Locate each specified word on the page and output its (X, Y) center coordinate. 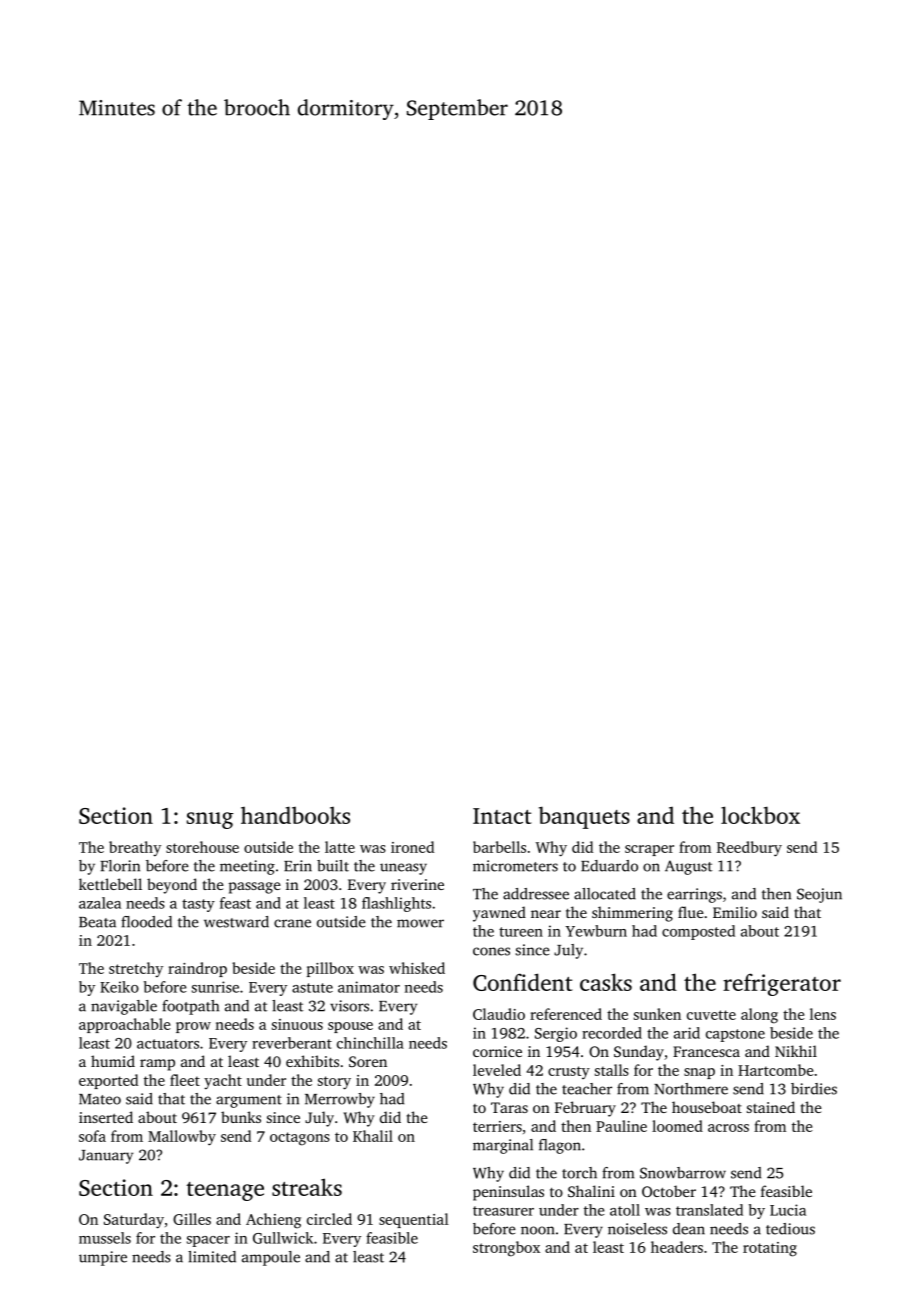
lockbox (760, 815)
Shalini (591, 1191)
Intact (502, 816)
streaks (307, 1187)
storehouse (202, 847)
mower (420, 923)
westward (236, 922)
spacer (208, 1241)
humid (113, 1061)
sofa (92, 1136)
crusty (569, 1072)
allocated (605, 894)
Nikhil (796, 1051)
